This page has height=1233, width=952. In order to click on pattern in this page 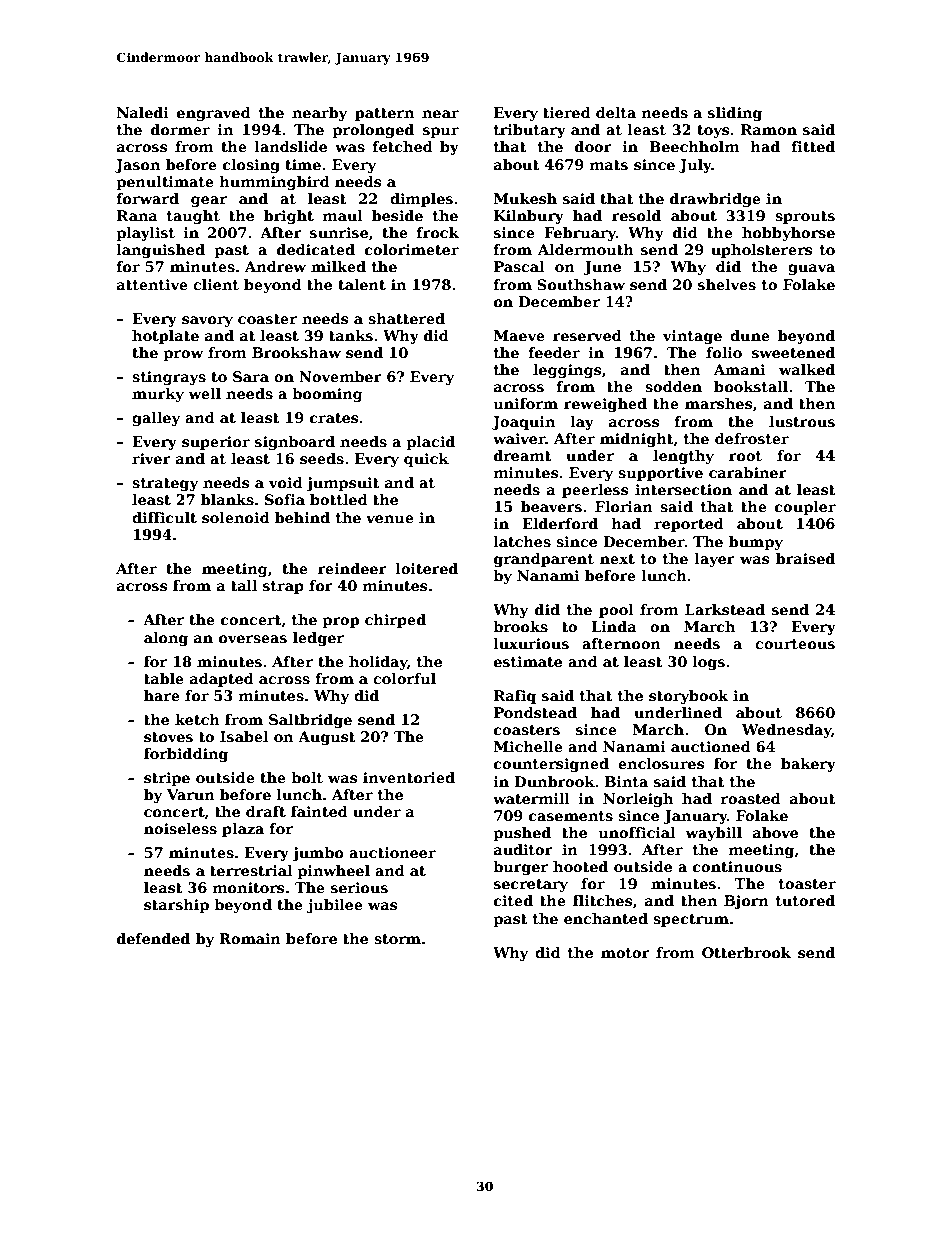, I will do `click(384, 114)`.
